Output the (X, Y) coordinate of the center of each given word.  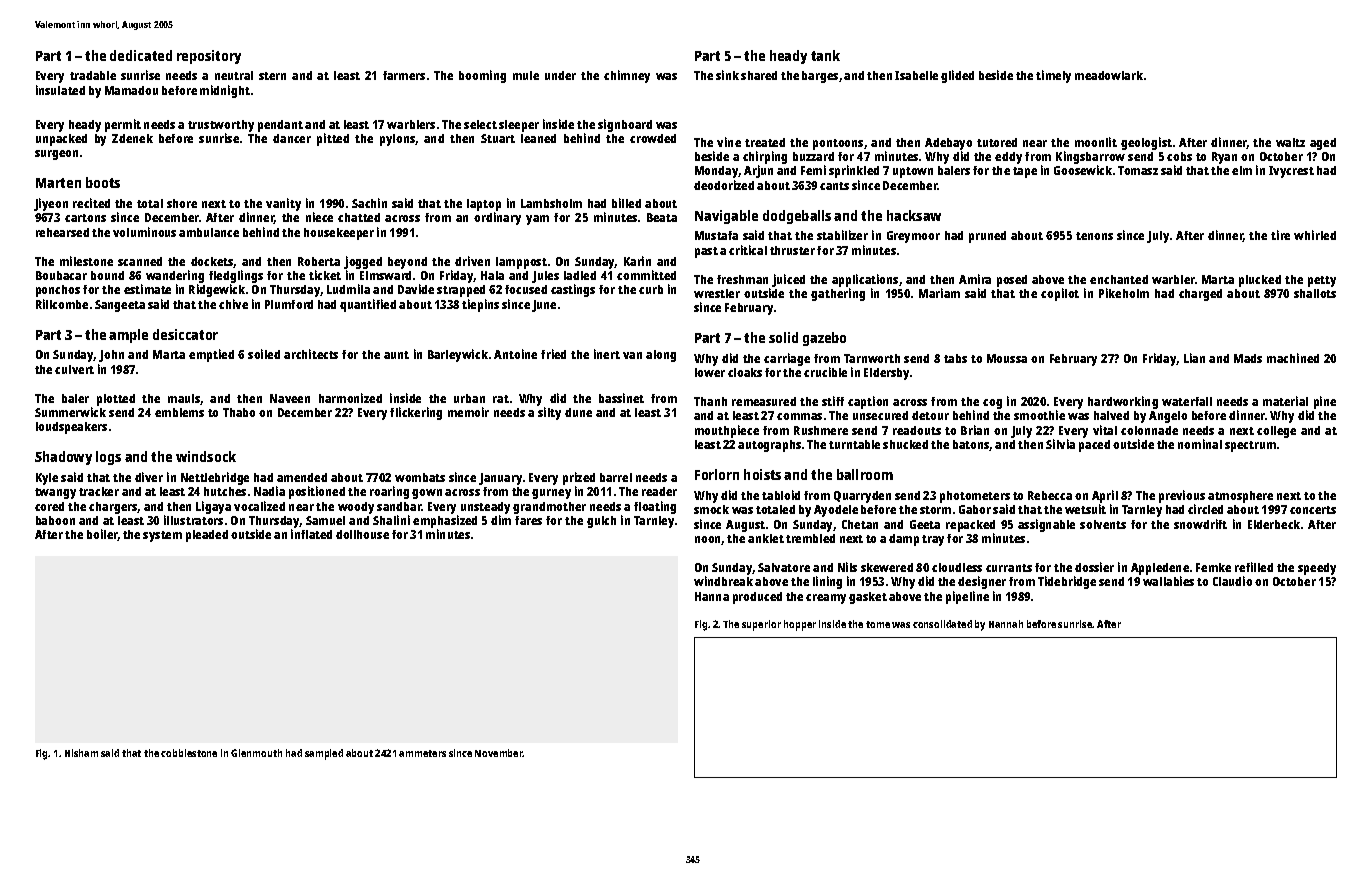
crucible (825, 372)
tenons (1094, 236)
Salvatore (784, 567)
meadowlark (1109, 75)
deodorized (724, 185)
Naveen (290, 398)
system (162, 536)
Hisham (81, 753)
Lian (1194, 358)
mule (526, 75)
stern (272, 76)
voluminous (144, 232)
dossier (1094, 567)
